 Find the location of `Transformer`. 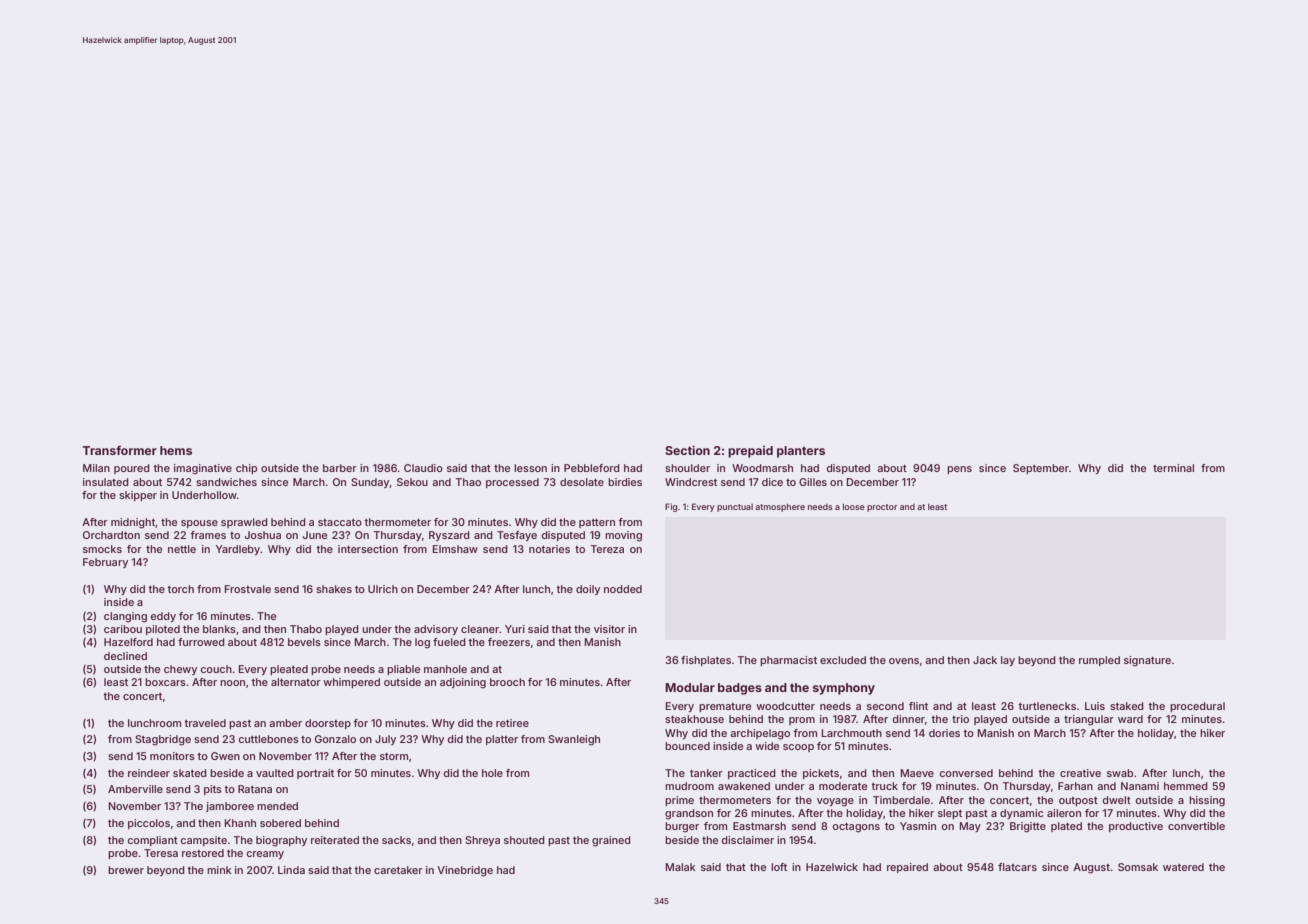

Transformer is located at coordinates (119, 450).
